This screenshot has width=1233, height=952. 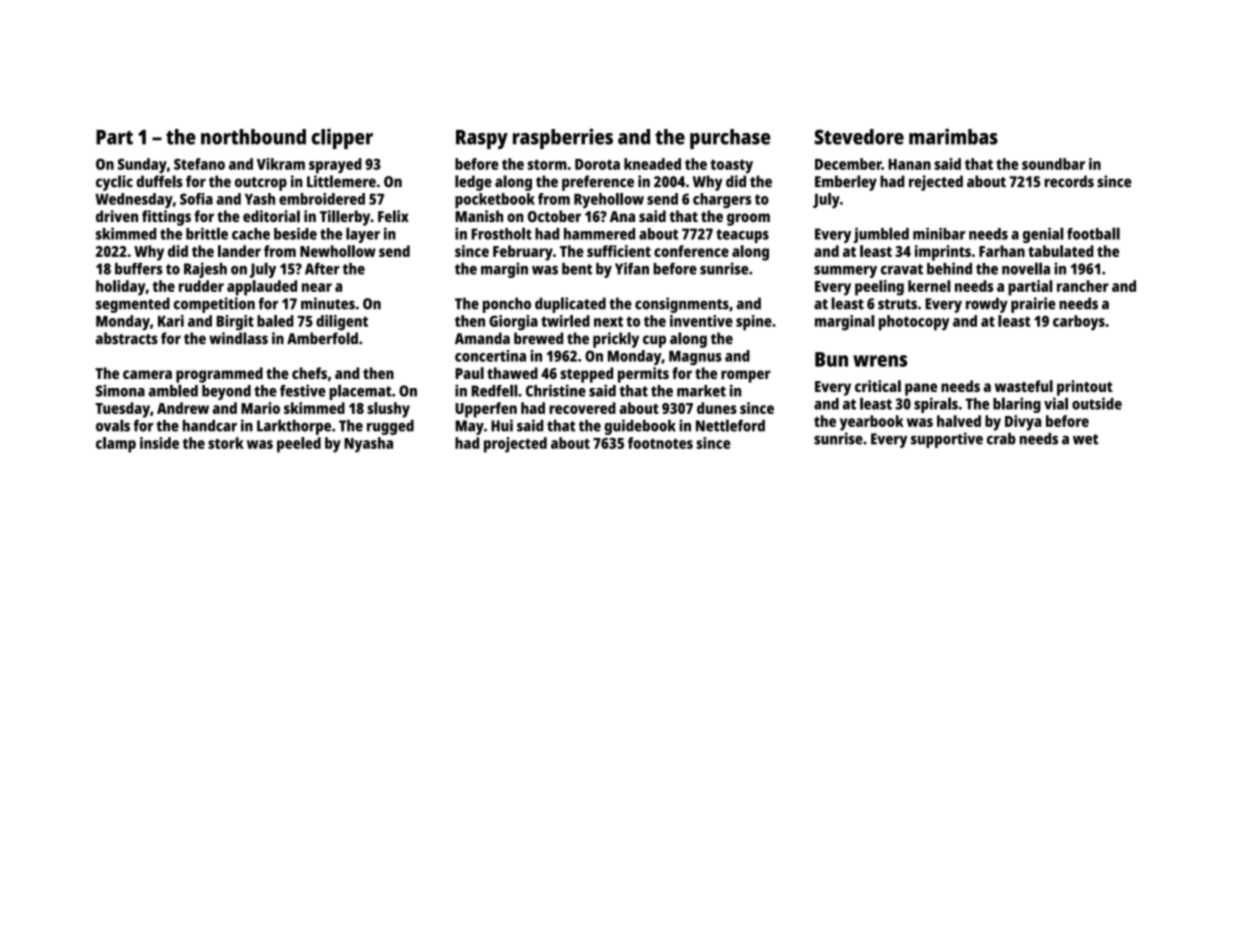 What do you see at coordinates (660, 443) in the screenshot?
I see `footnotes` at bounding box center [660, 443].
